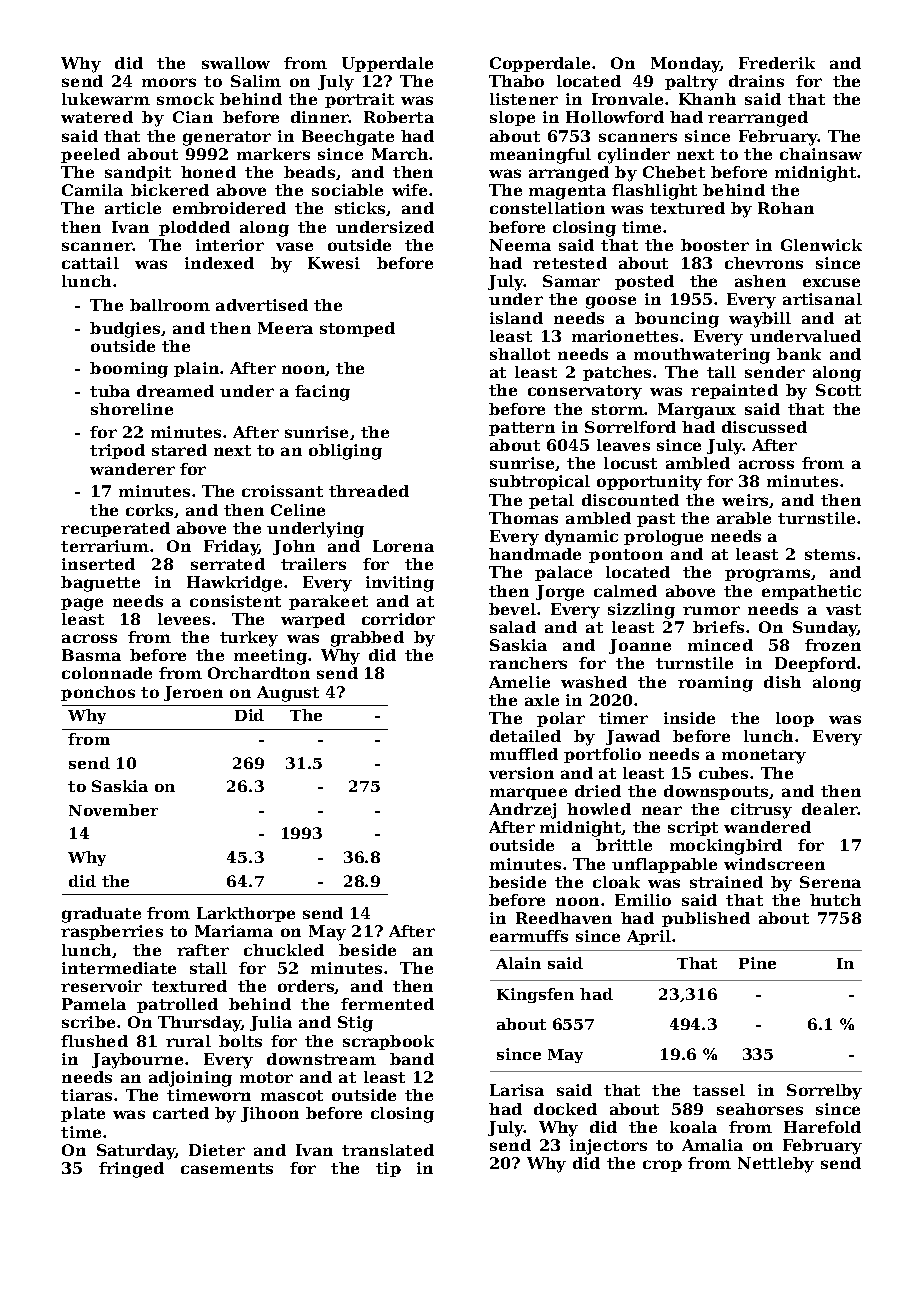 This page has height=1311, width=924. I want to click on page, so click(82, 604).
